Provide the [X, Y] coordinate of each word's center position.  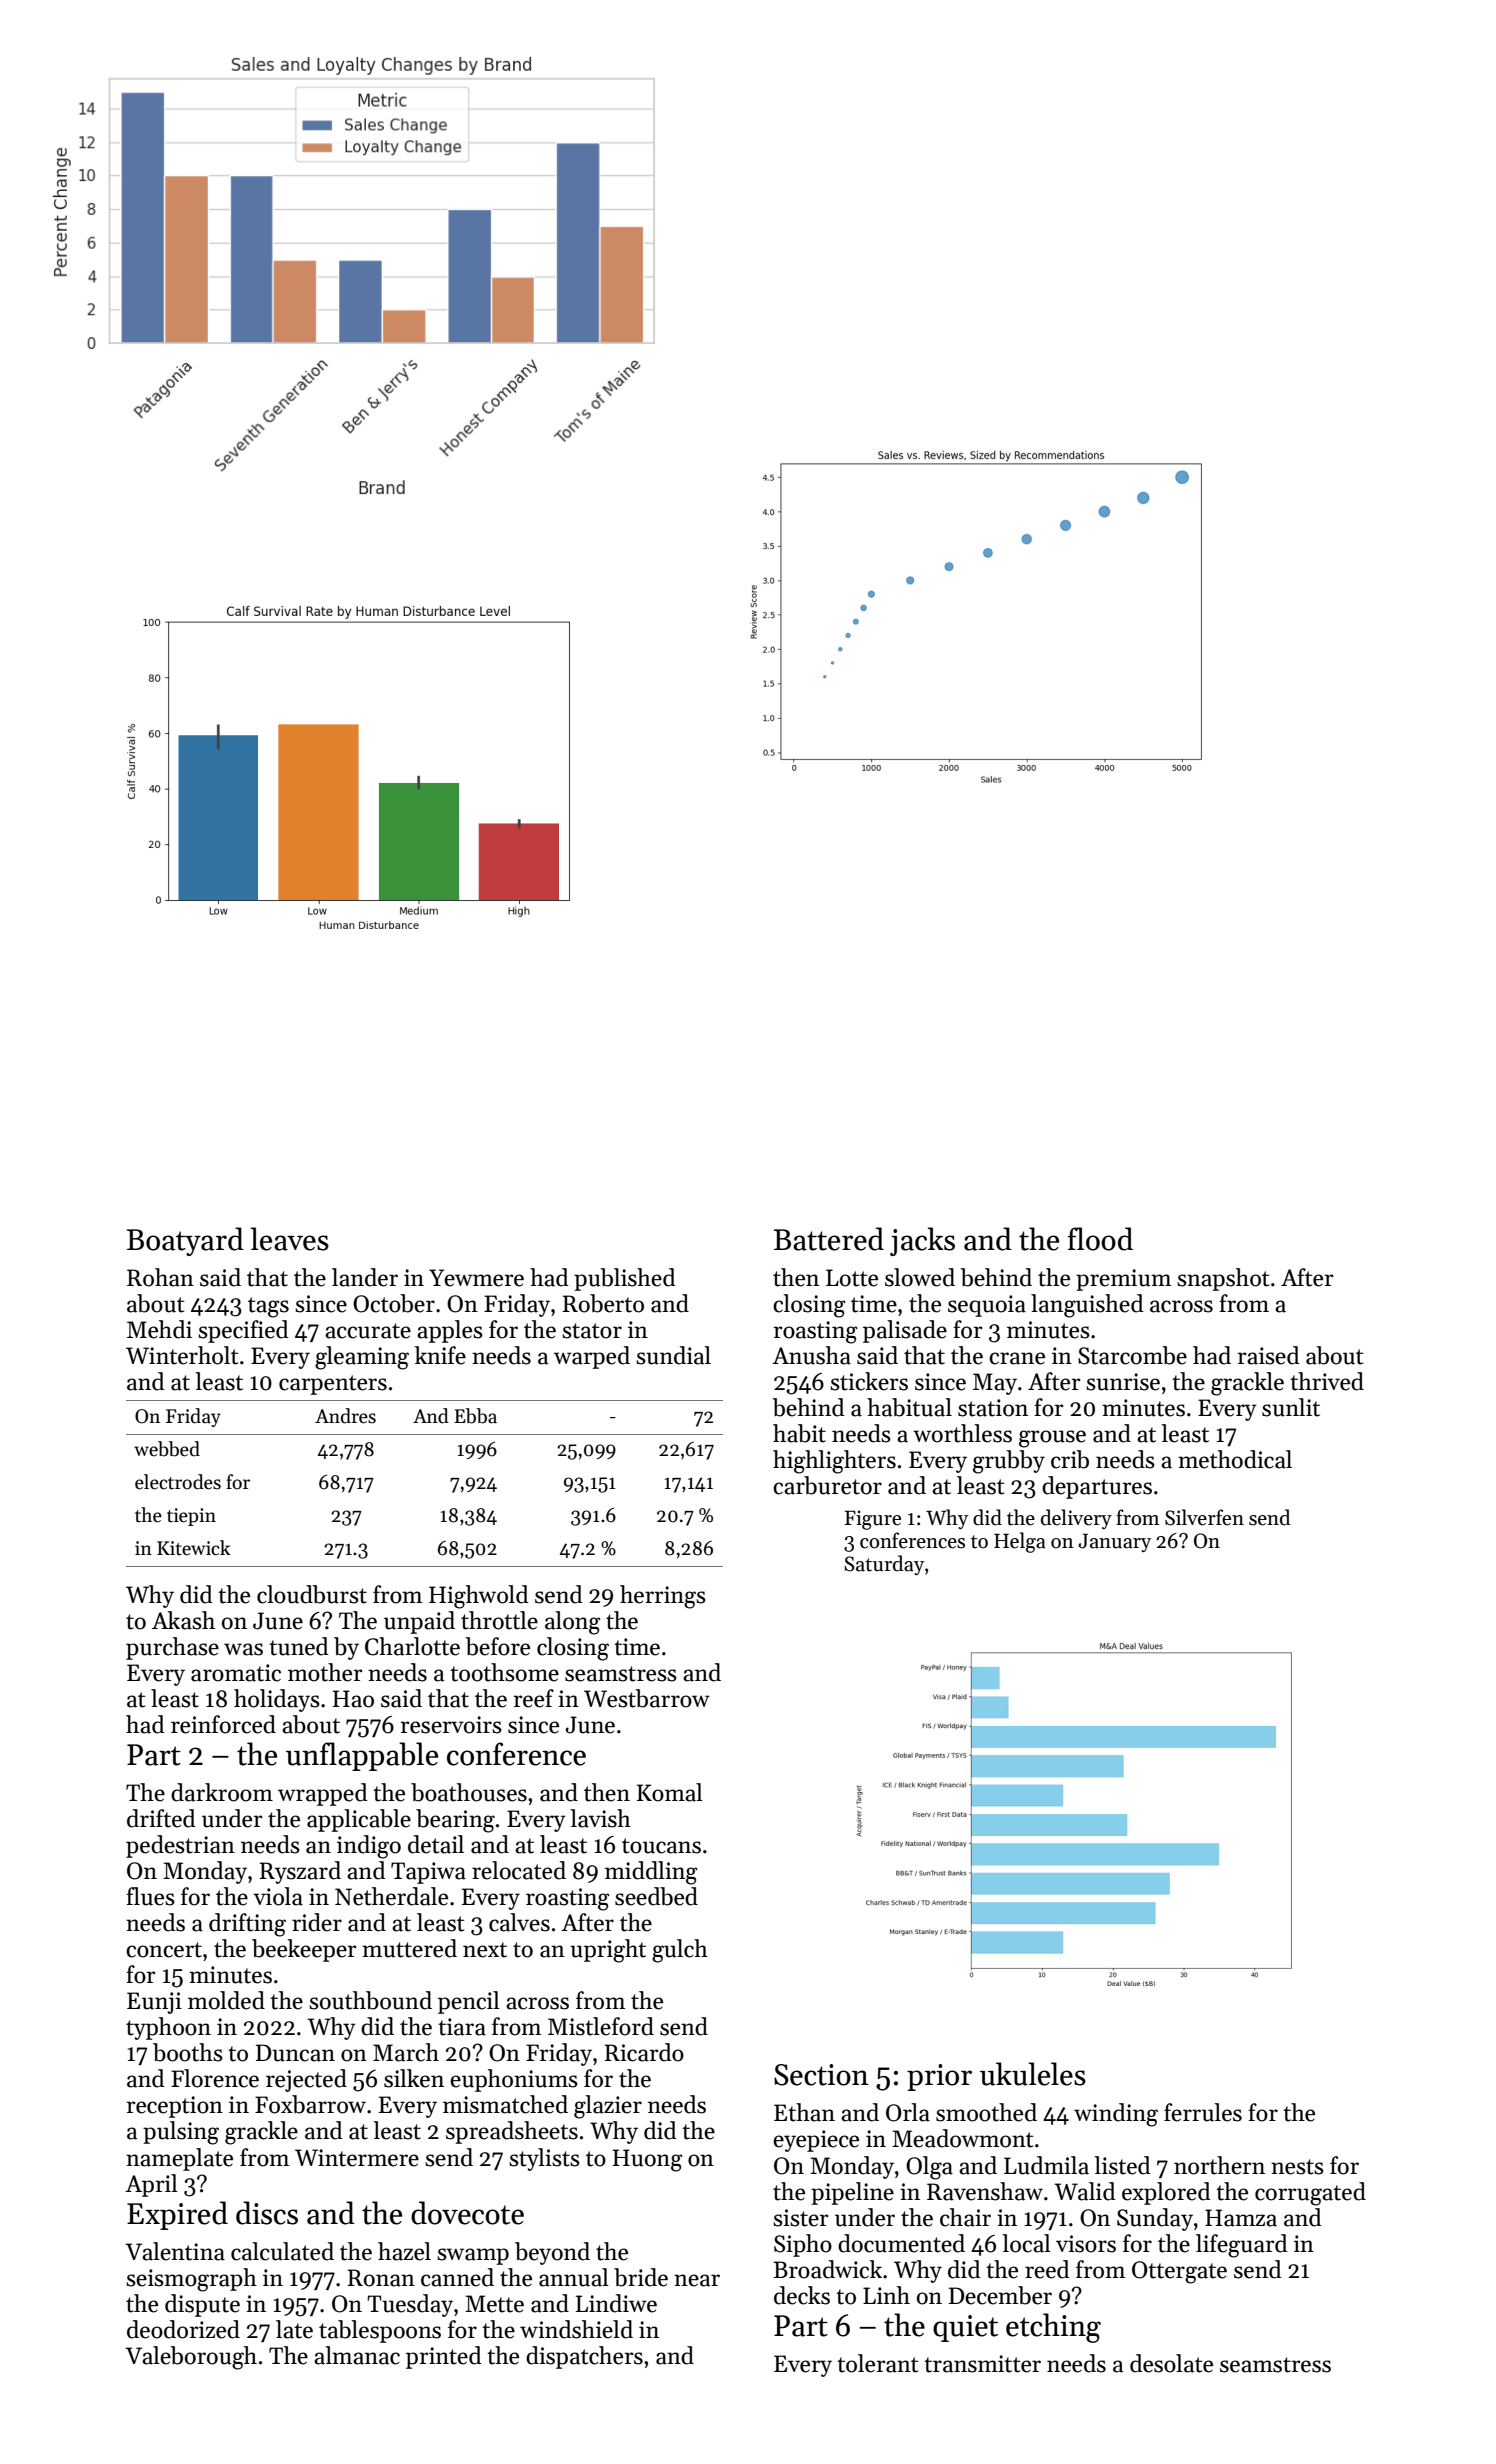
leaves [289, 1239]
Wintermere [357, 2158]
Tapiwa [428, 1873]
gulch [680, 1951]
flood [1100, 1239]
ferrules [1203, 2112]
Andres [345, 1416]
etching [1053, 2328]
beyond [552, 2253]
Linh [886, 2295]
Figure [872, 1520]
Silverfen [1204, 1517]
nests [1297, 2167]
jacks [922, 1241]
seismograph [191, 2280]
